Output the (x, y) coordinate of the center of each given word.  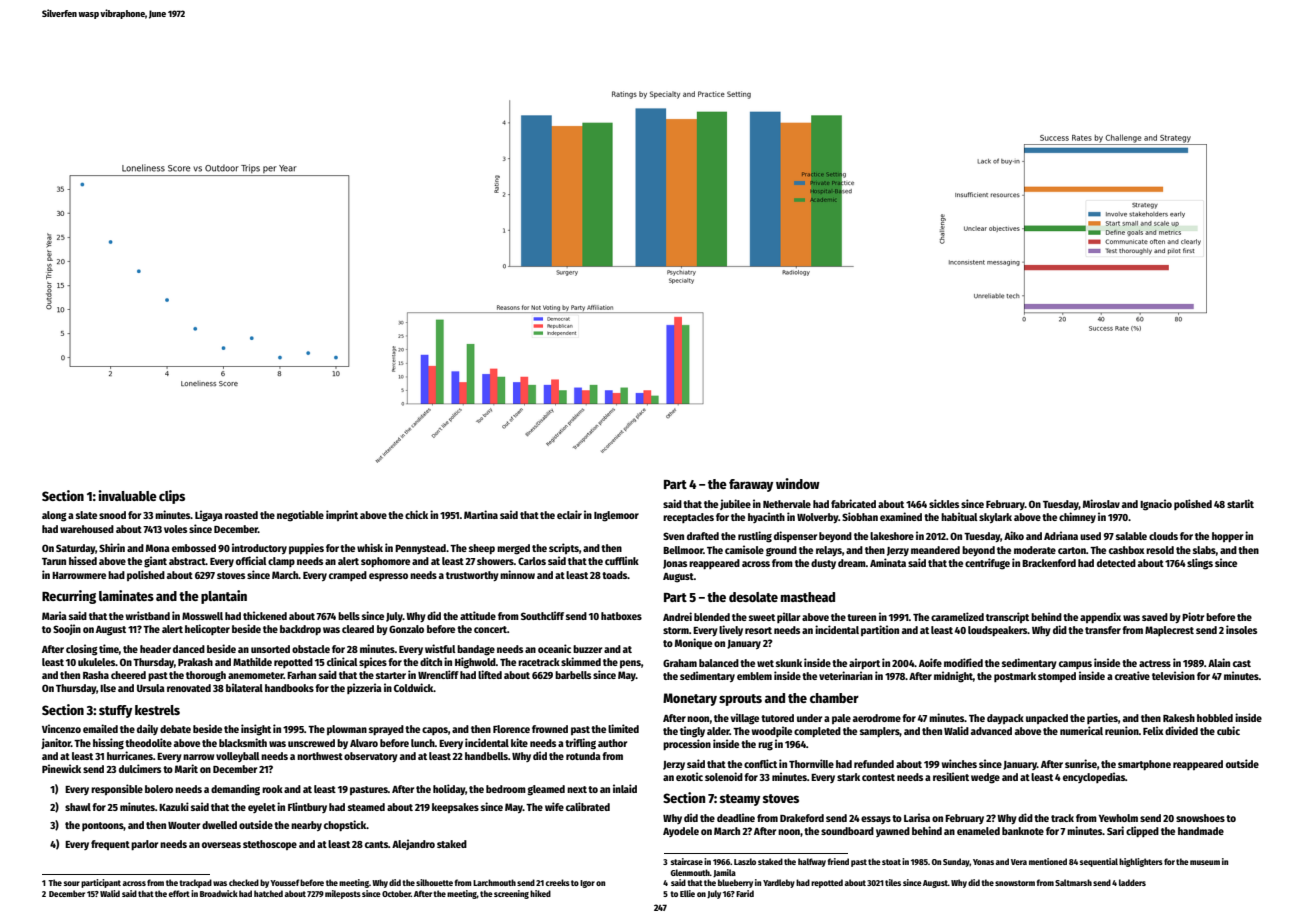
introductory (259, 548)
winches (959, 763)
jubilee (735, 504)
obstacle (311, 649)
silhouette (434, 882)
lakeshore (892, 536)
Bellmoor (683, 550)
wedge (985, 778)
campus (1075, 665)
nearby (306, 826)
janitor (56, 743)
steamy (740, 800)
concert (490, 629)
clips (172, 497)
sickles (944, 503)
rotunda (583, 756)
